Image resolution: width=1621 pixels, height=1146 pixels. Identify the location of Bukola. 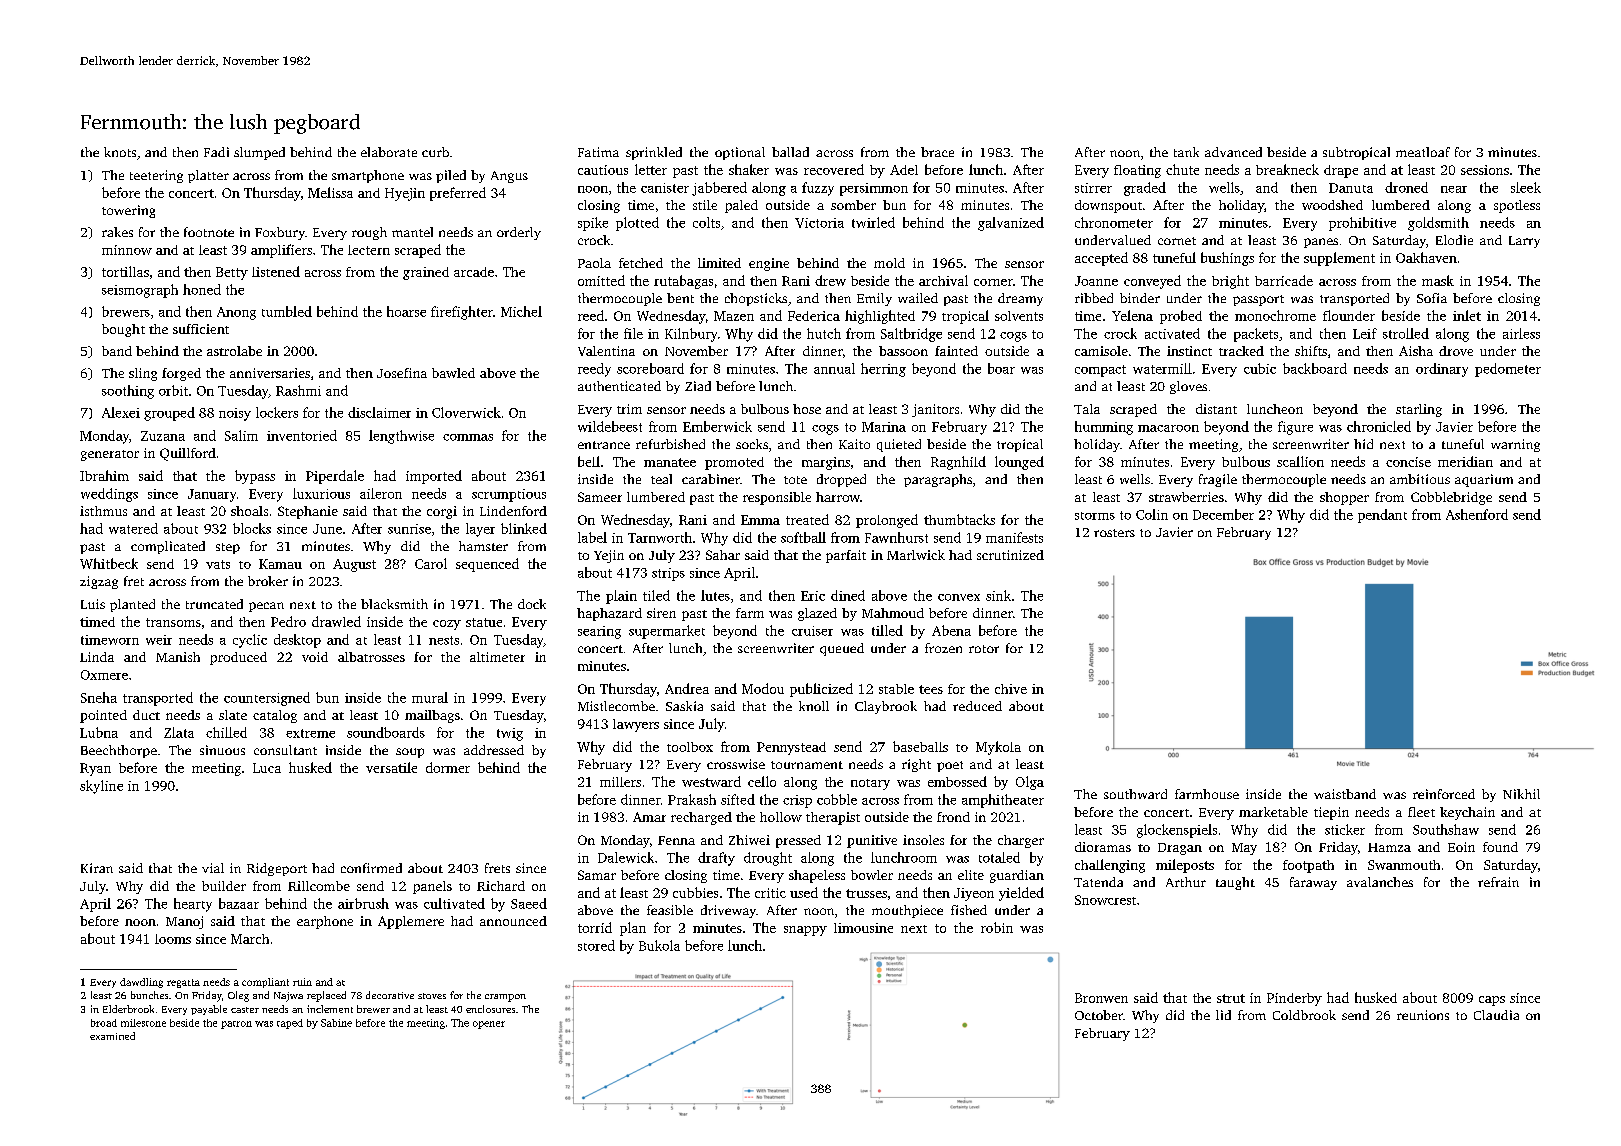
(659, 945).
